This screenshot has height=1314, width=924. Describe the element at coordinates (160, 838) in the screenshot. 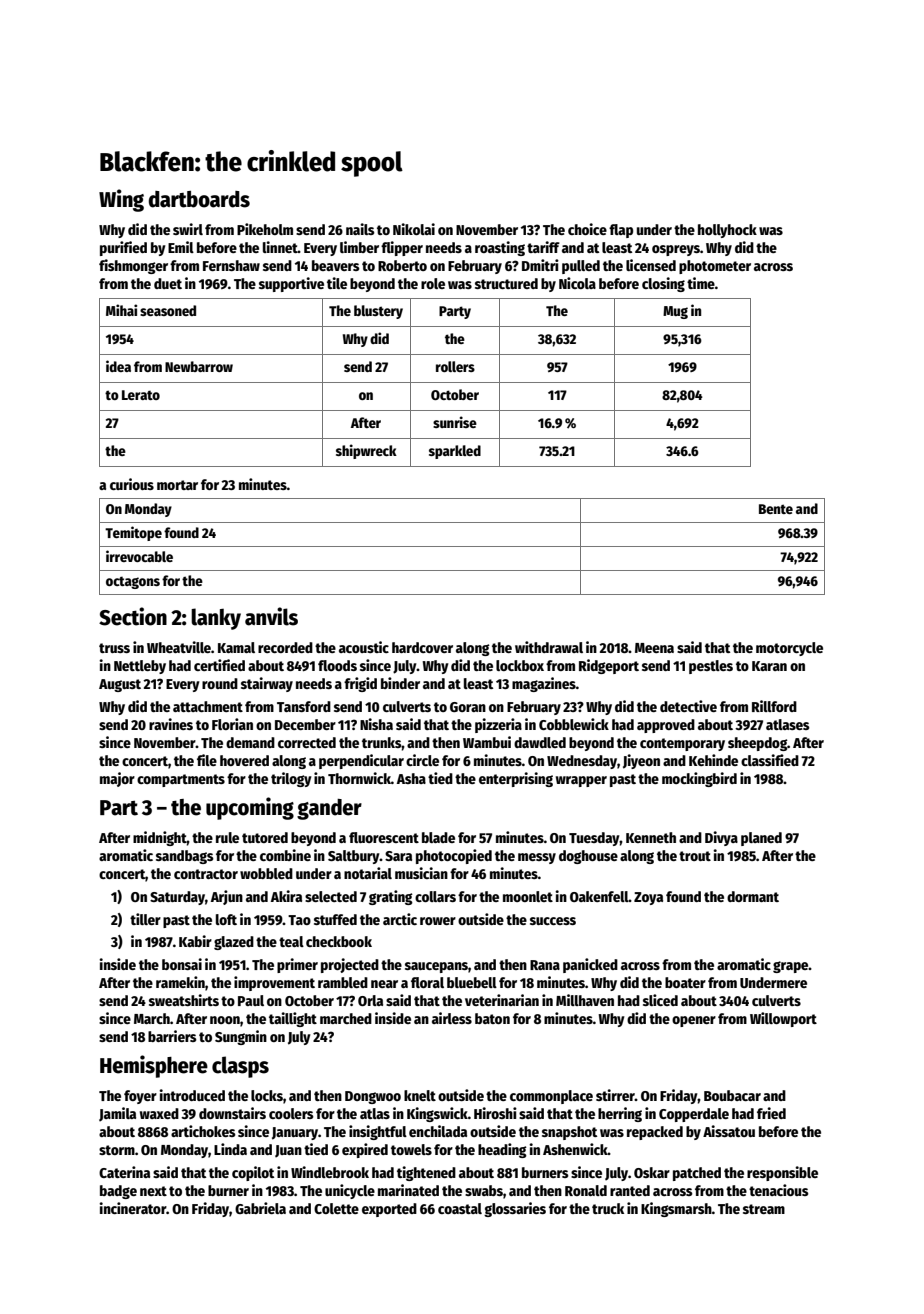

I see `midnight` at that location.
